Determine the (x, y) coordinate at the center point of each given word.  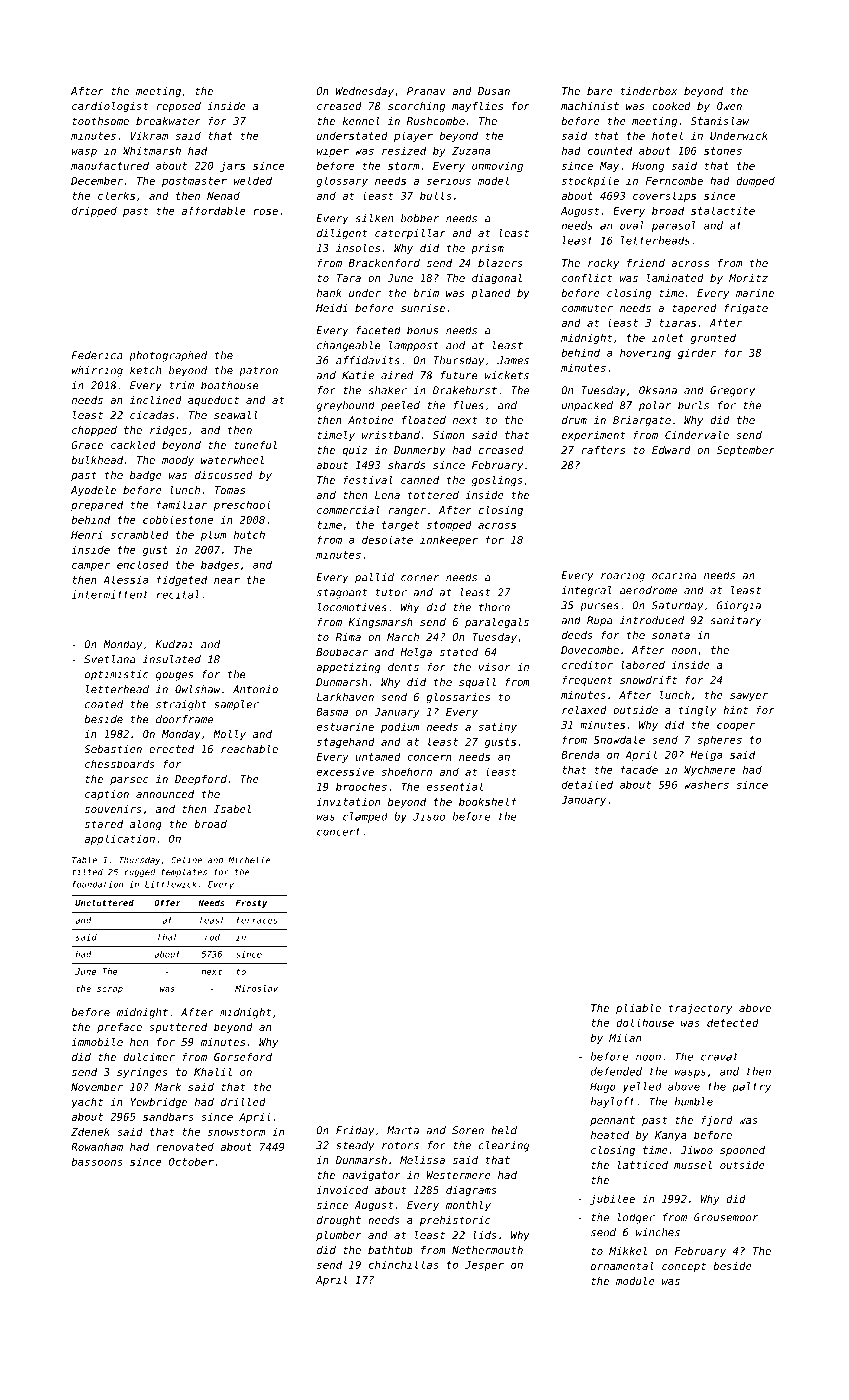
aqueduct (213, 401)
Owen (729, 106)
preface (119, 1028)
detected (733, 1022)
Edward (671, 450)
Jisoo (429, 816)
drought (339, 1221)
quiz (355, 451)
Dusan (494, 91)
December (97, 181)
